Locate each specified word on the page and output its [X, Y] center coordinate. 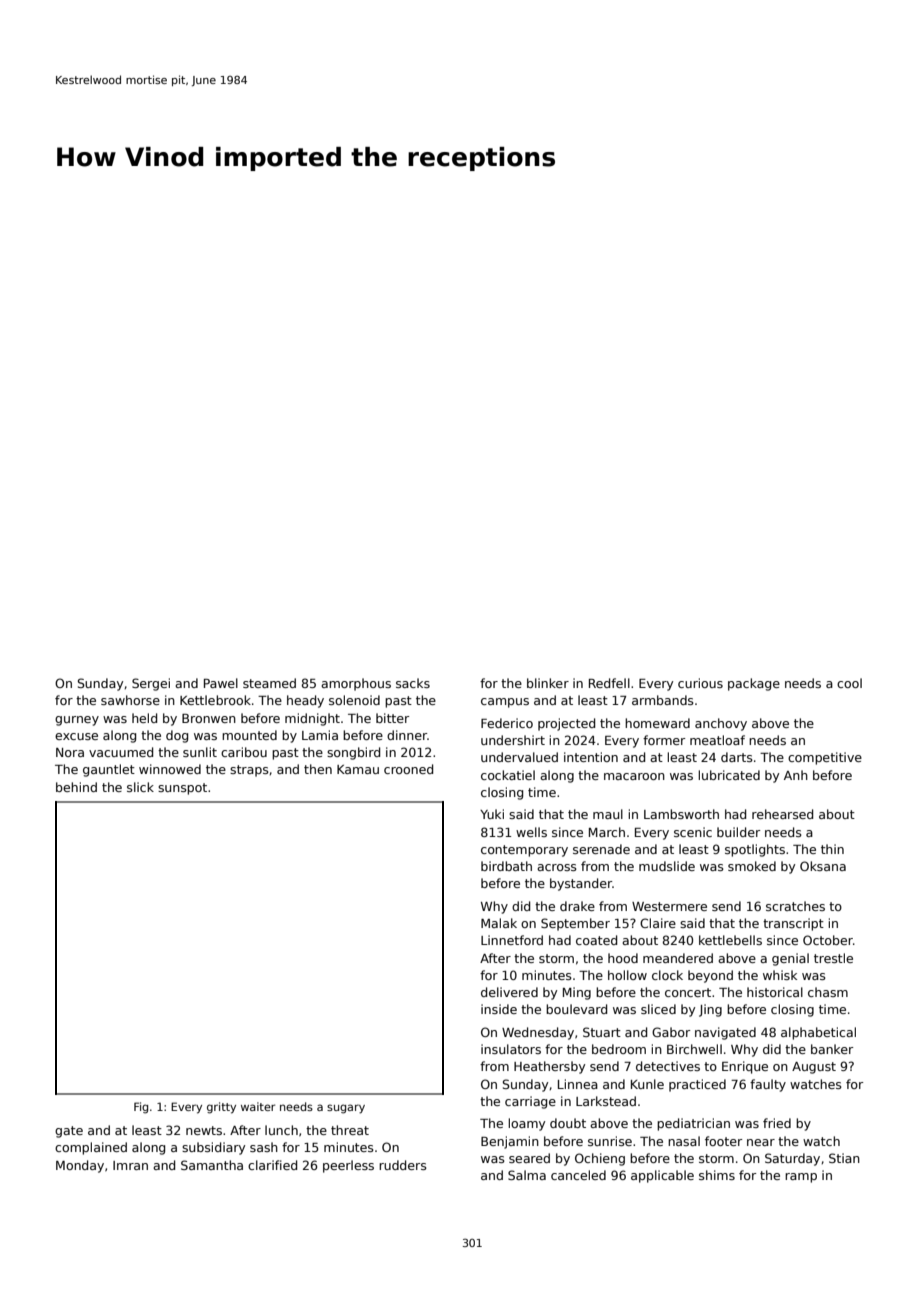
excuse [76, 736]
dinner [407, 735]
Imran [130, 1165]
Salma [527, 1175]
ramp [801, 1178]
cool [849, 683]
